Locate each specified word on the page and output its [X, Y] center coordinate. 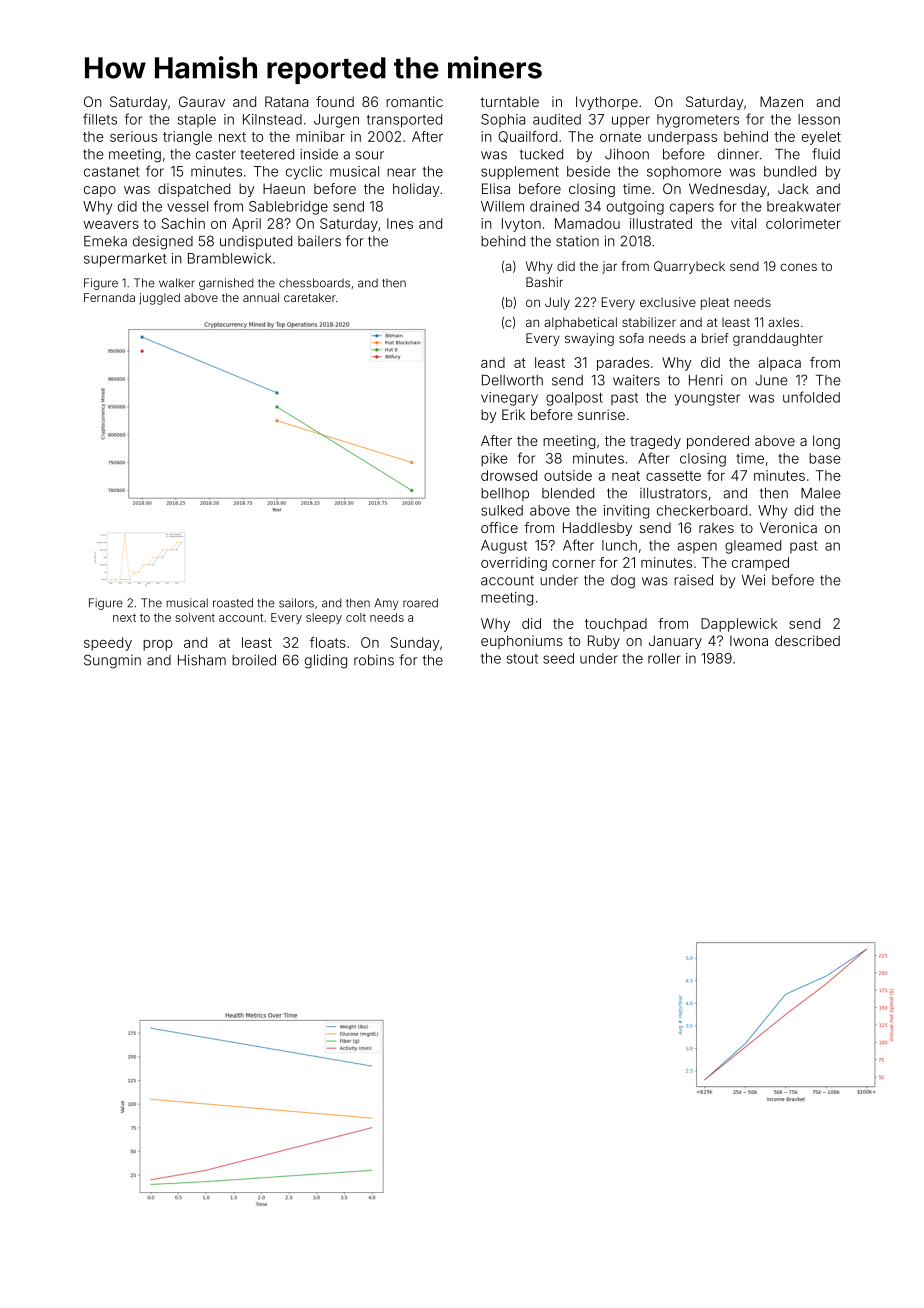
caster [216, 154]
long [826, 442]
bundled [790, 171]
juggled [159, 299]
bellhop [505, 494]
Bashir [544, 282]
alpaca [779, 364]
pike [494, 460]
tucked [541, 154]
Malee [821, 493]
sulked [502, 510]
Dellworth [512, 380]
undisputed [256, 242]
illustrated [661, 223]
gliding [326, 661]
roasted [233, 603]
